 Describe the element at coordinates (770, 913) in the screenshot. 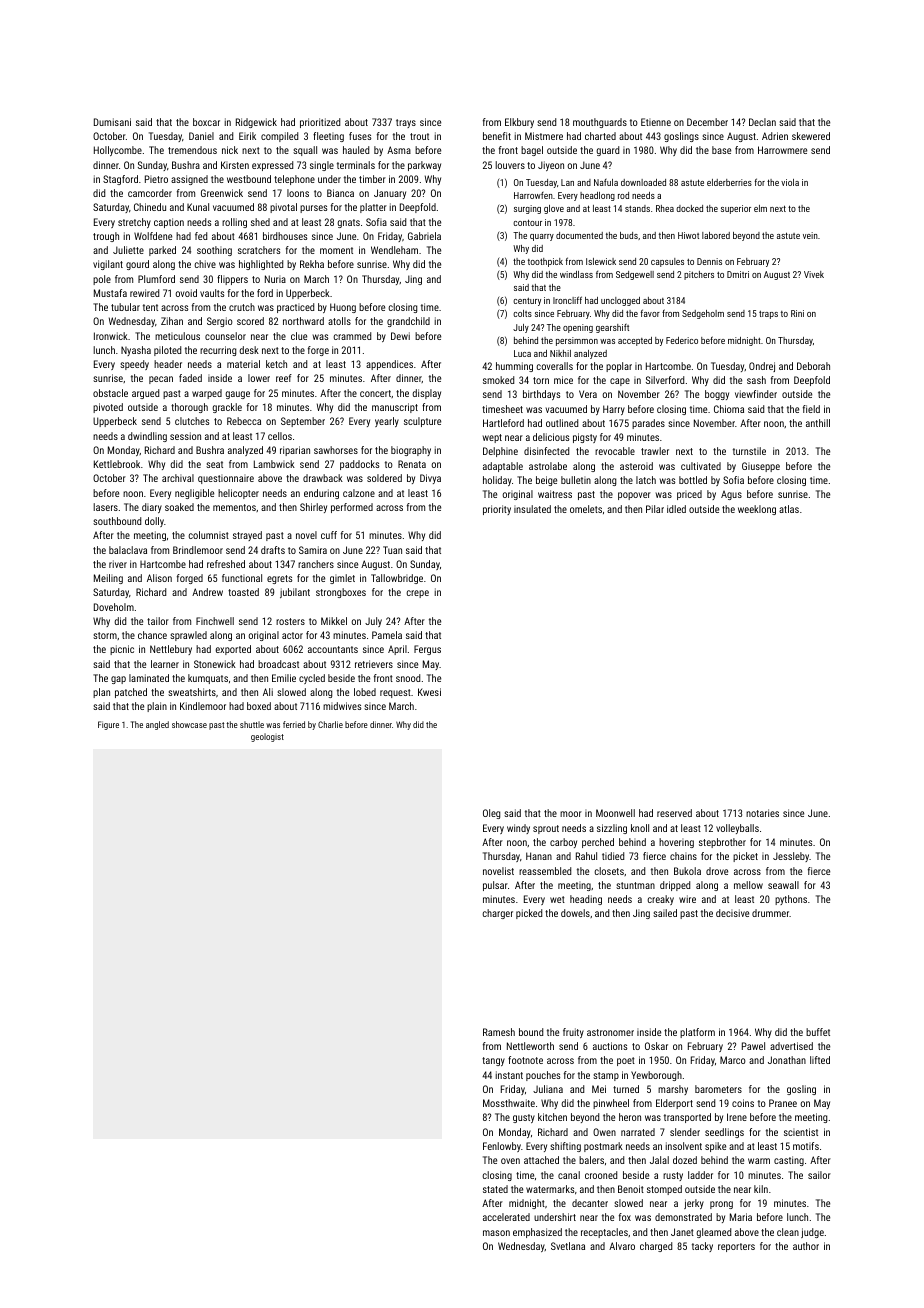

I see `drummer` at that location.
